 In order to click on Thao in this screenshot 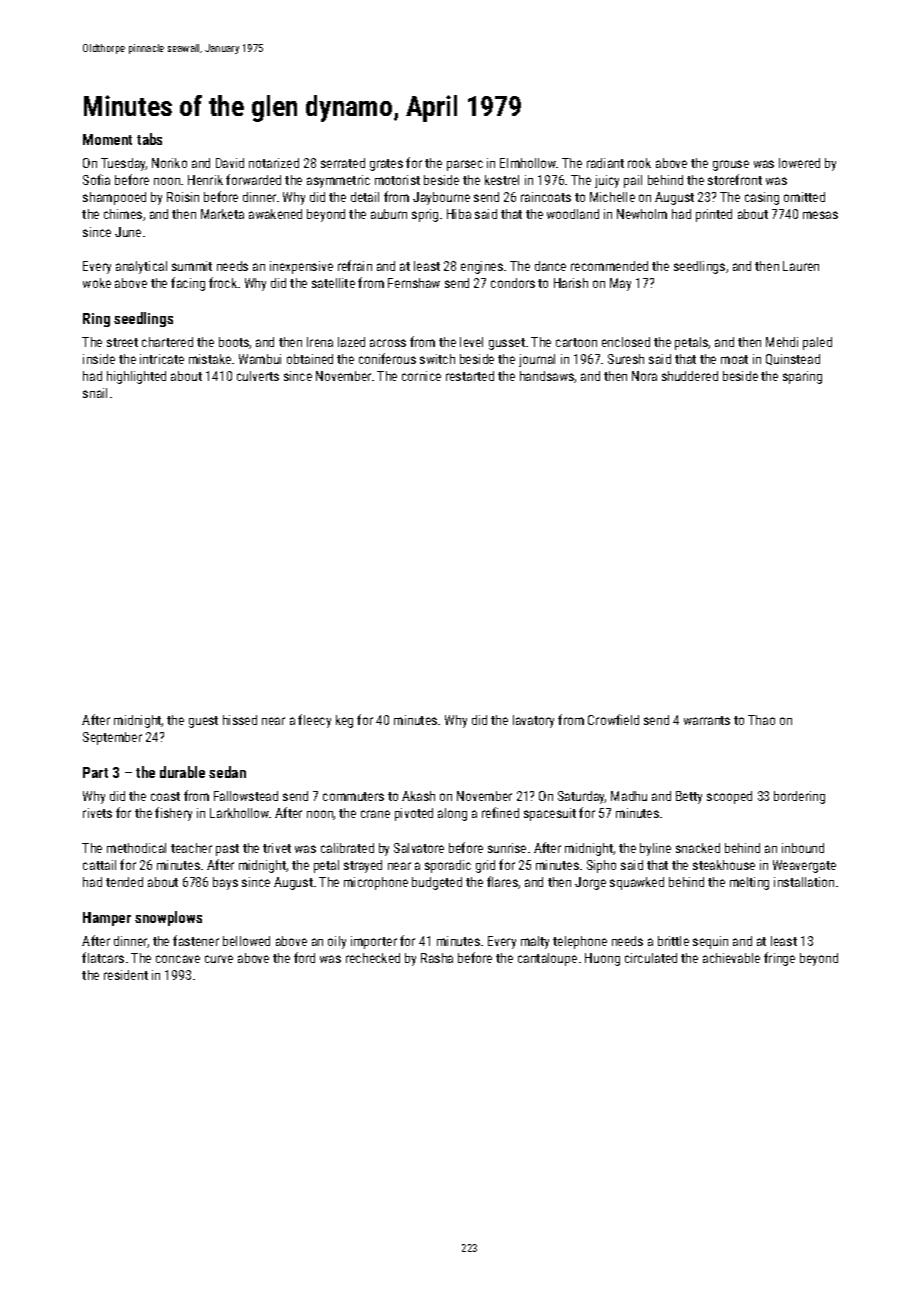, I will do `click(761, 720)`.
